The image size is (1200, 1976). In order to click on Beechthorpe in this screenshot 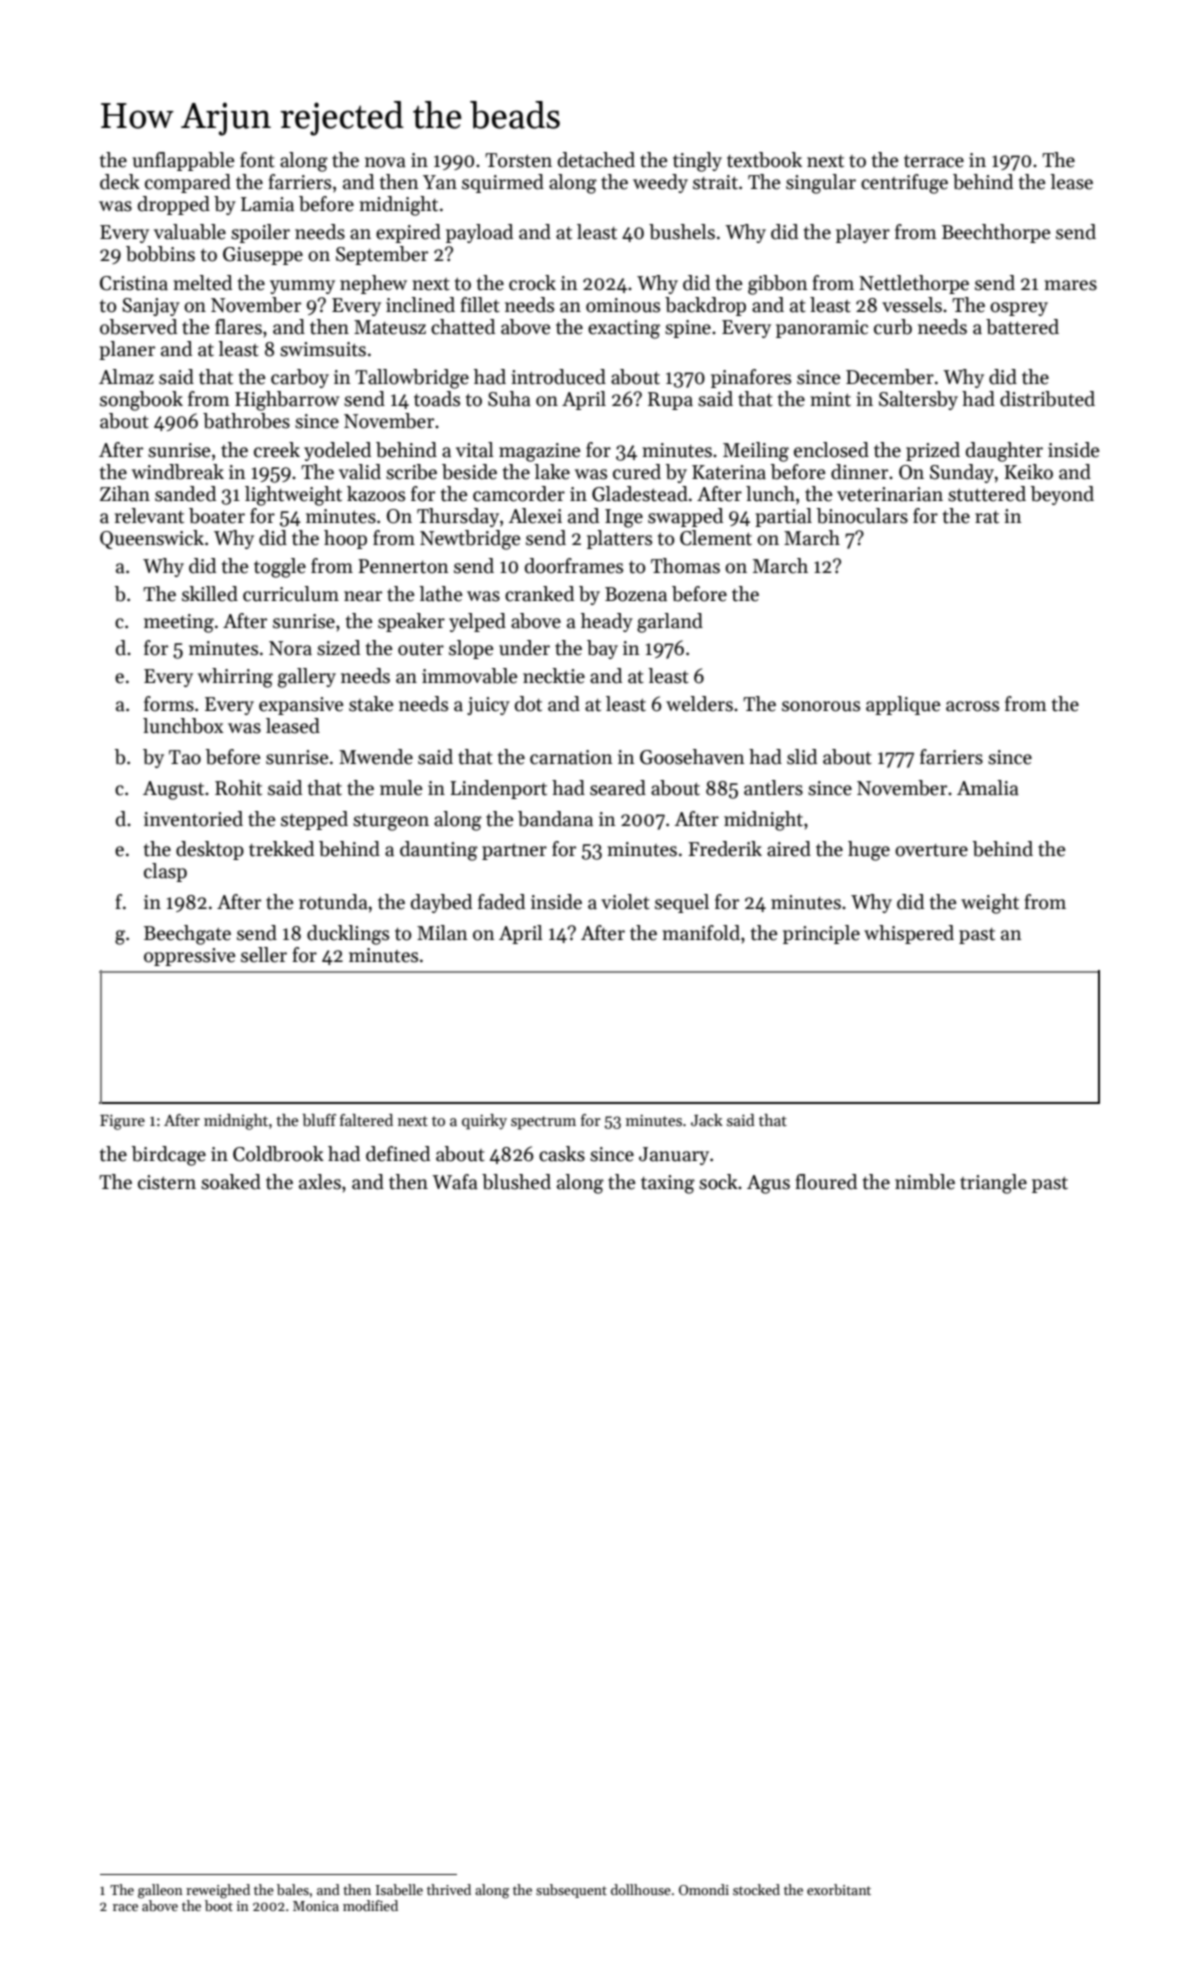, I will do `click(996, 233)`.
